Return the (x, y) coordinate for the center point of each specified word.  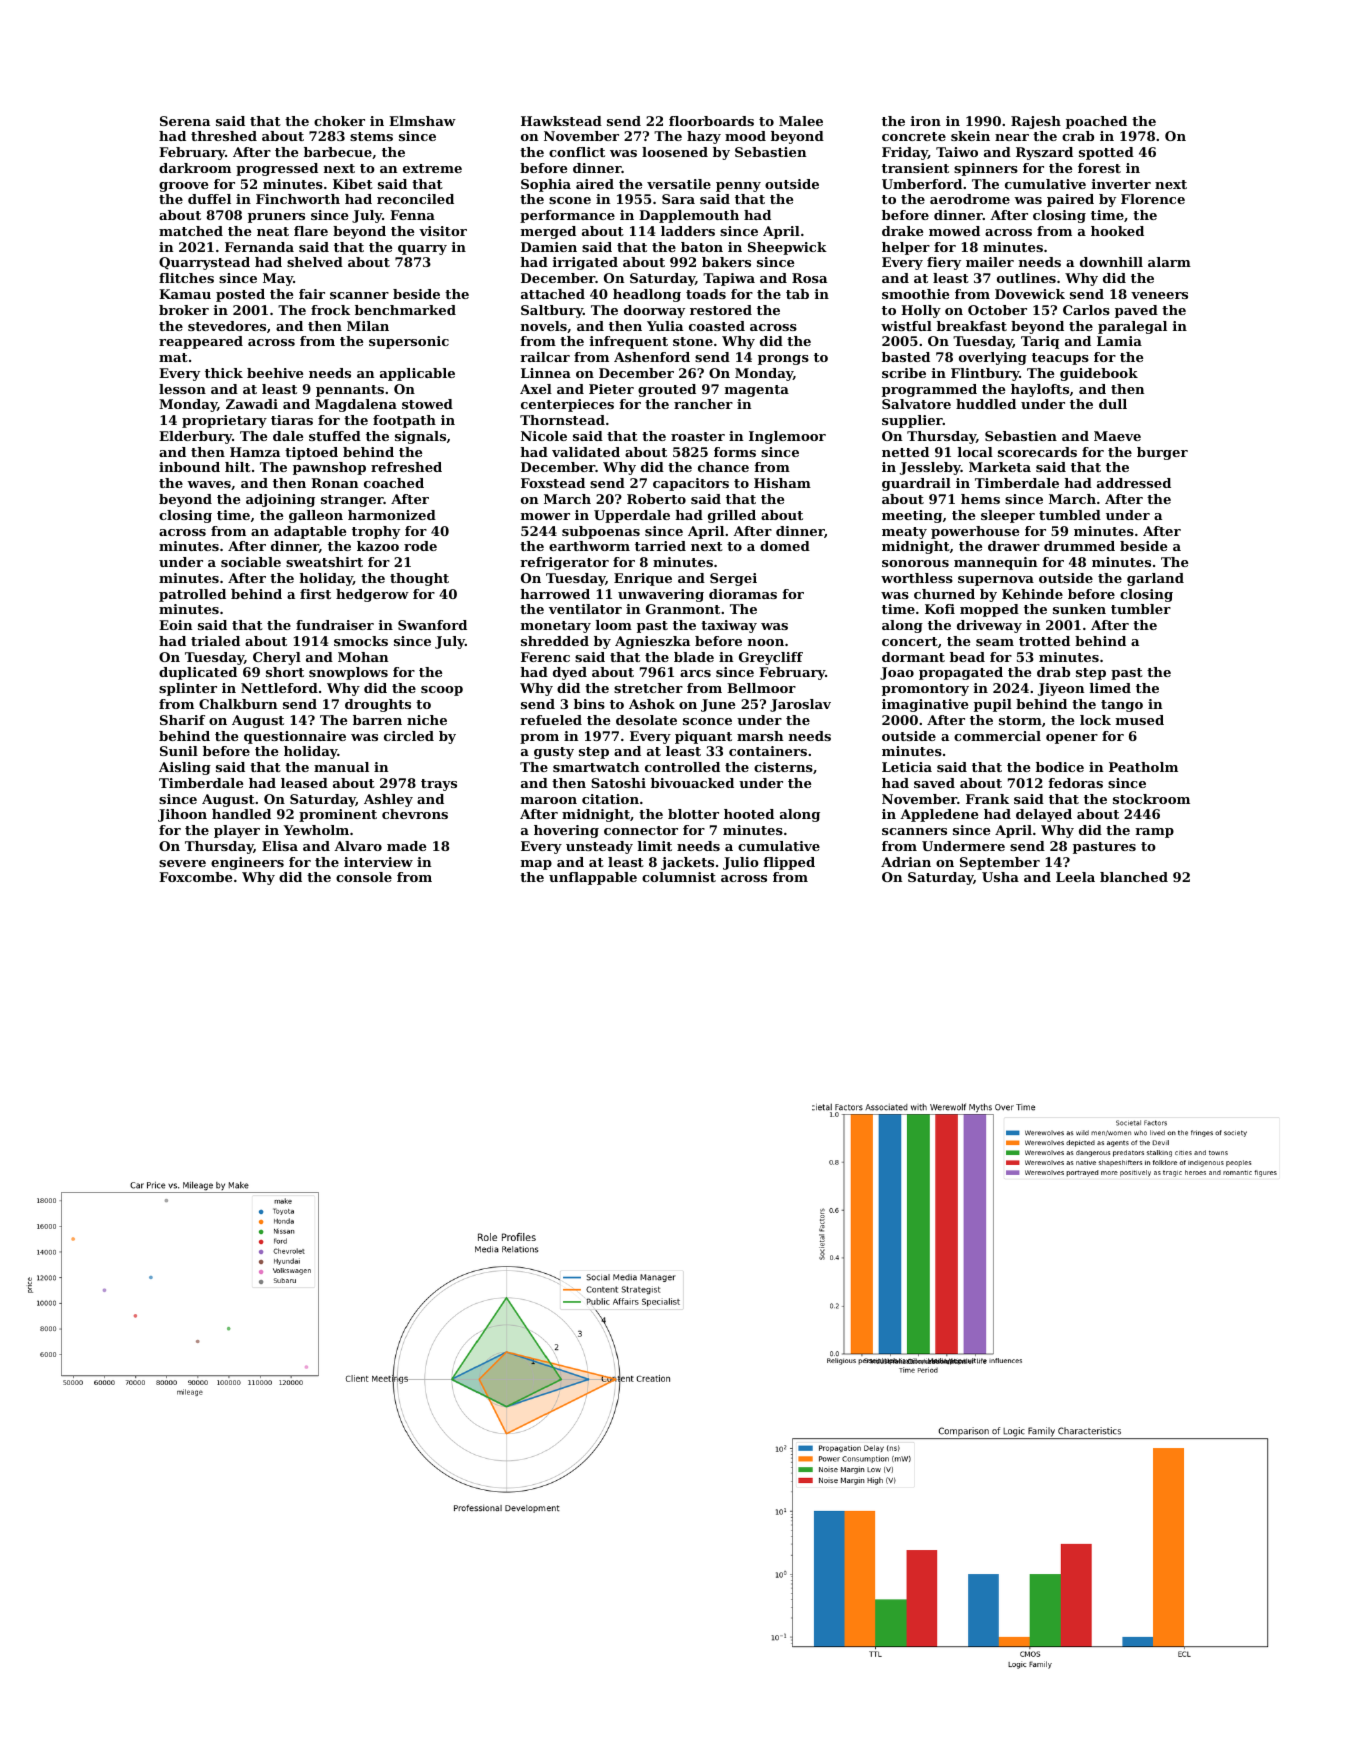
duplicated (198, 673)
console (364, 877)
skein (970, 136)
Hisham (782, 483)
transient (915, 168)
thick (224, 373)
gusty (554, 753)
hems (980, 499)
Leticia (907, 767)
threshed (224, 136)
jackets (687, 863)
